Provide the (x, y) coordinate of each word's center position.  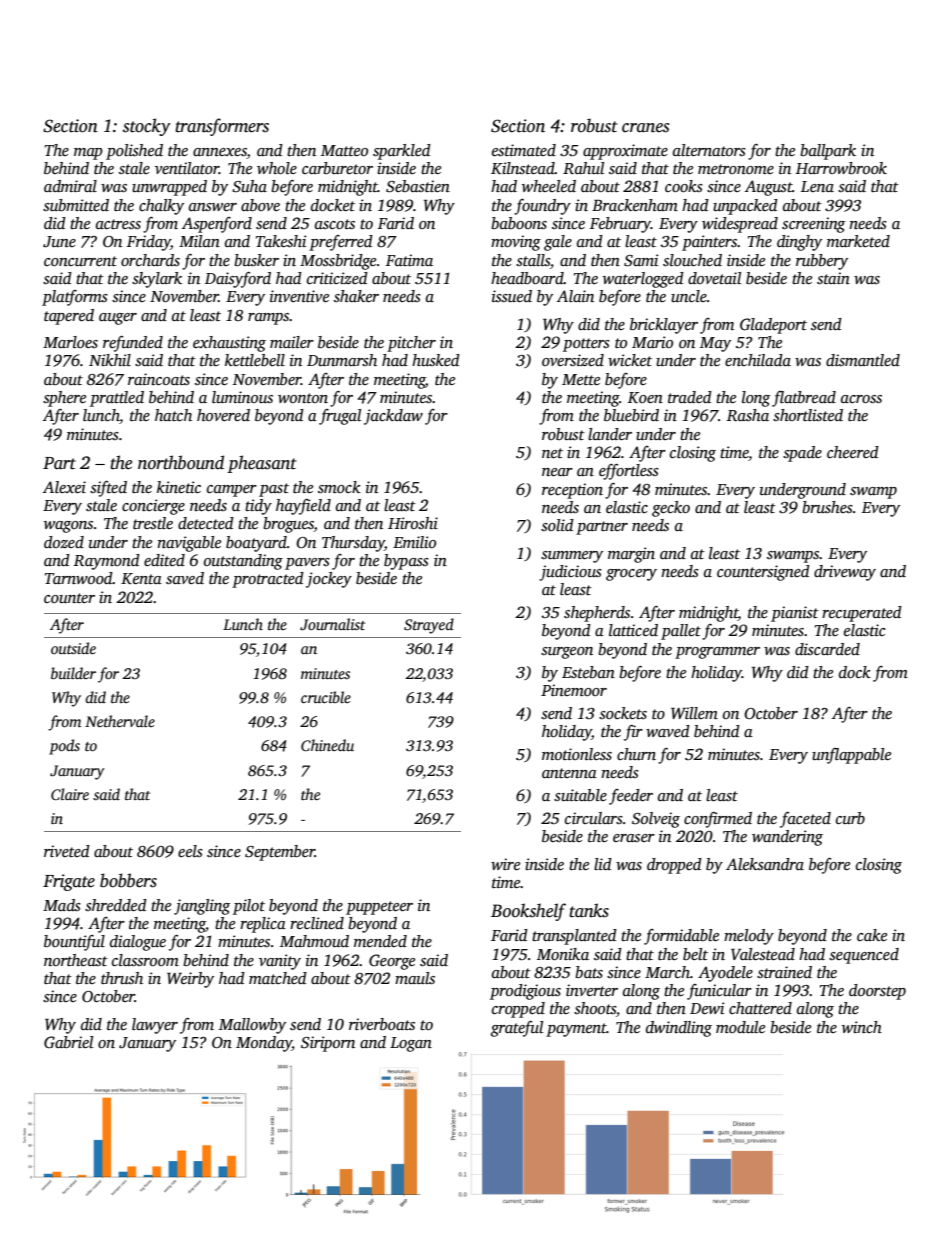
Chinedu (327, 745)
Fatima (409, 260)
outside (73, 648)
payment (576, 1030)
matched (278, 978)
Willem (694, 713)
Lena (817, 186)
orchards (150, 260)
